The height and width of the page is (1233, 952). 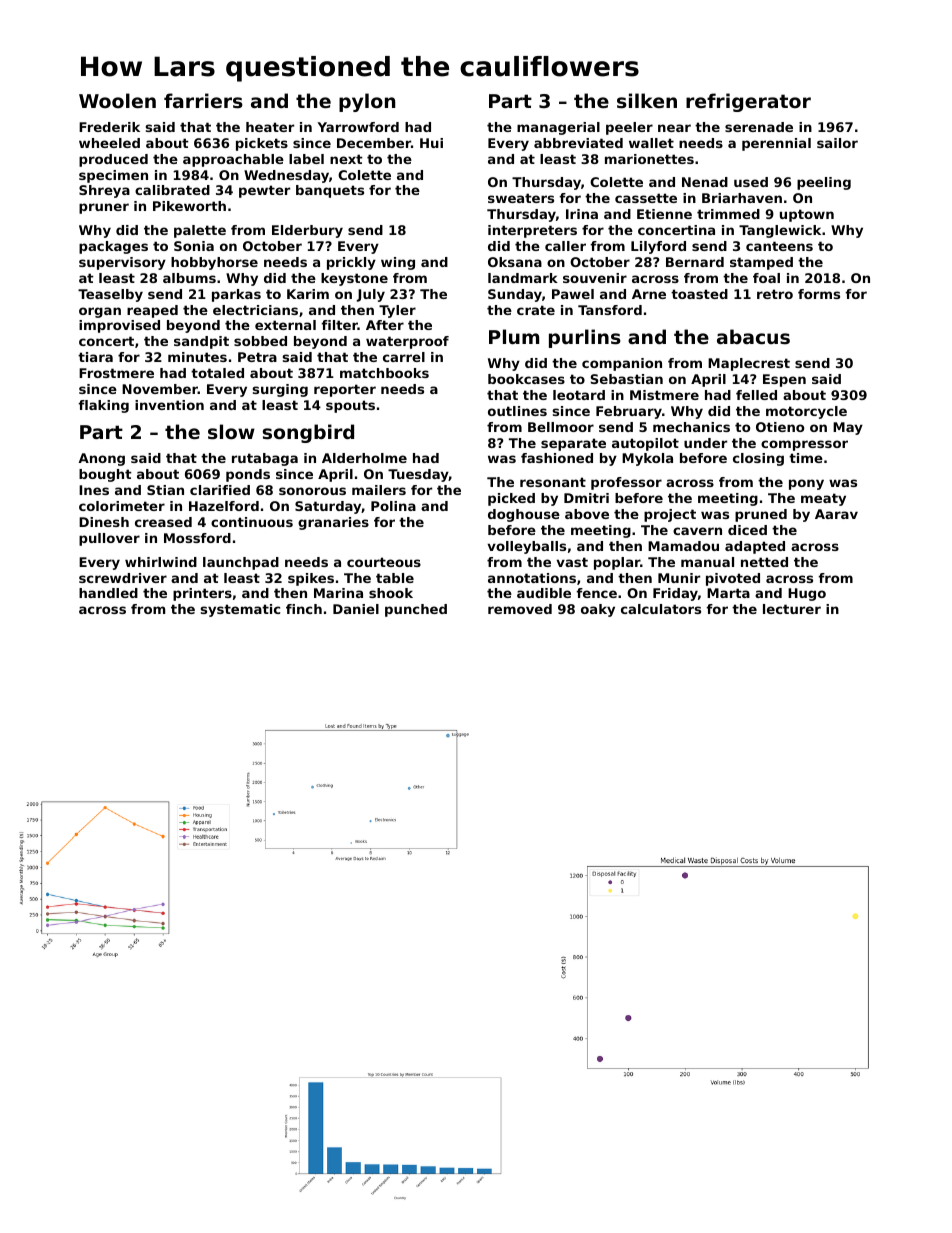 I want to click on fashioned, so click(x=557, y=458).
